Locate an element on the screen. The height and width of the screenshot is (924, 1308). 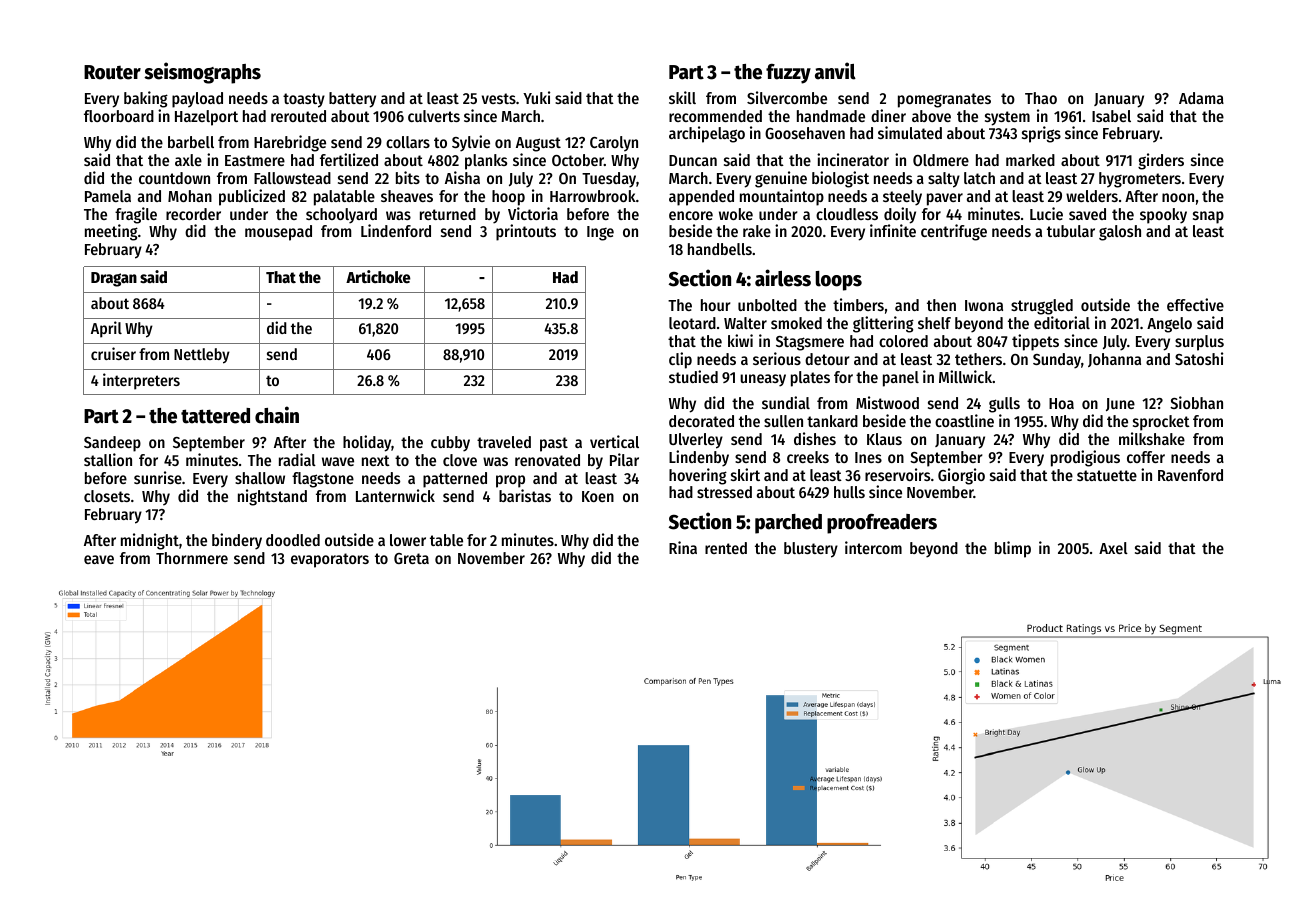
lower is located at coordinates (408, 540).
